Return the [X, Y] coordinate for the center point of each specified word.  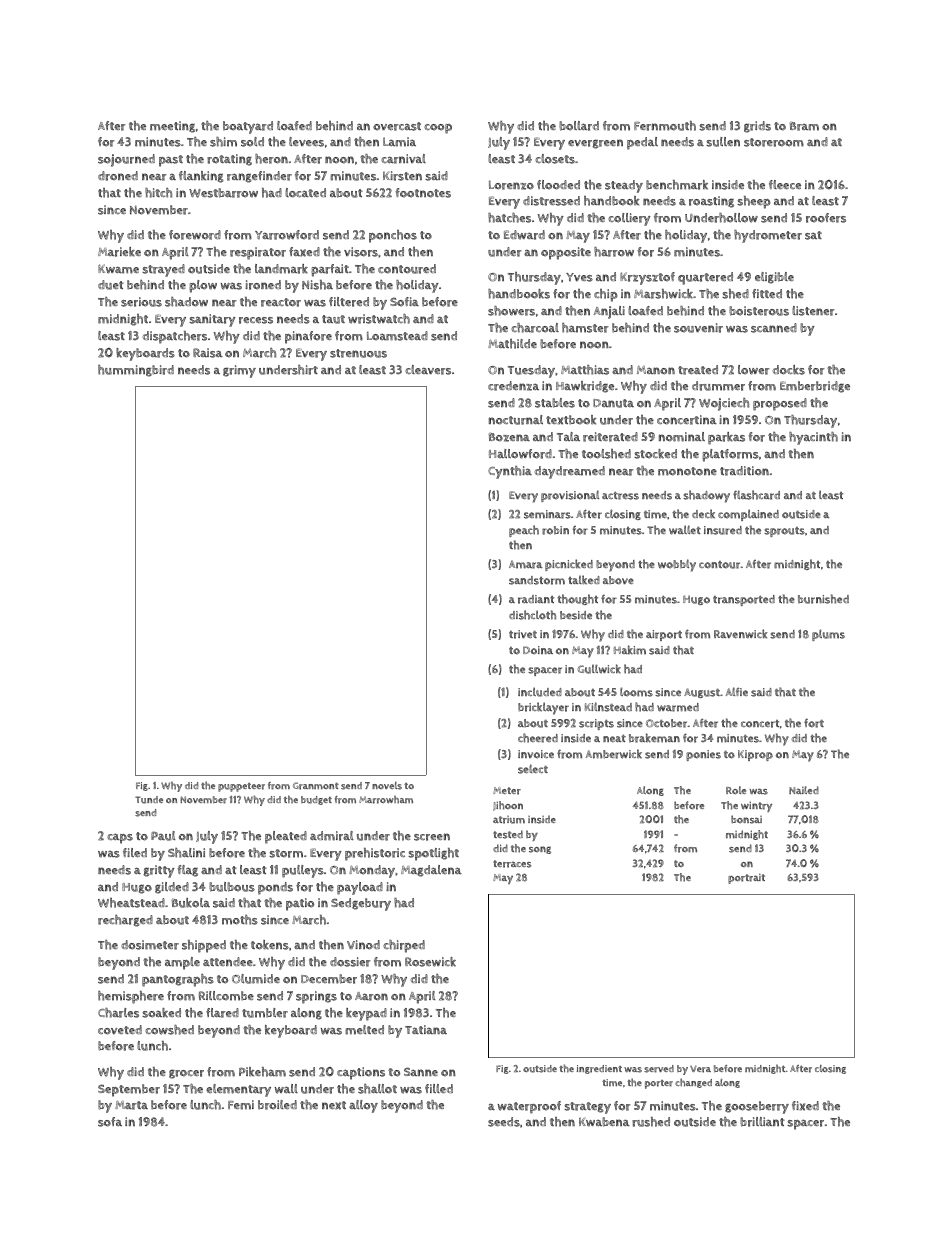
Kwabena [604, 1122]
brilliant [762, 1122]
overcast [397, 126]
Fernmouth [665, 126]
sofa [110, 1122]
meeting [172, 127]
